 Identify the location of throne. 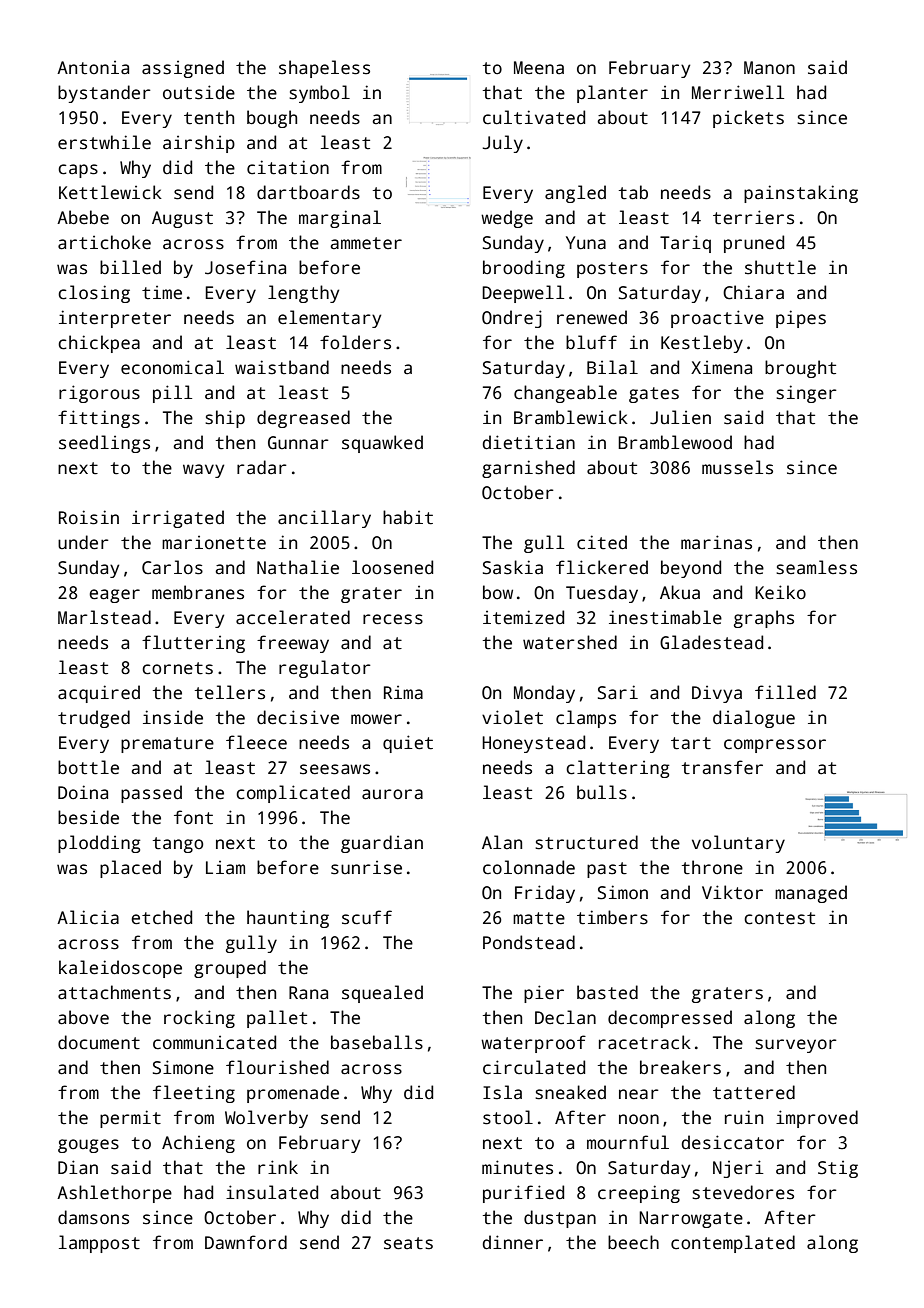
(712, 867).
